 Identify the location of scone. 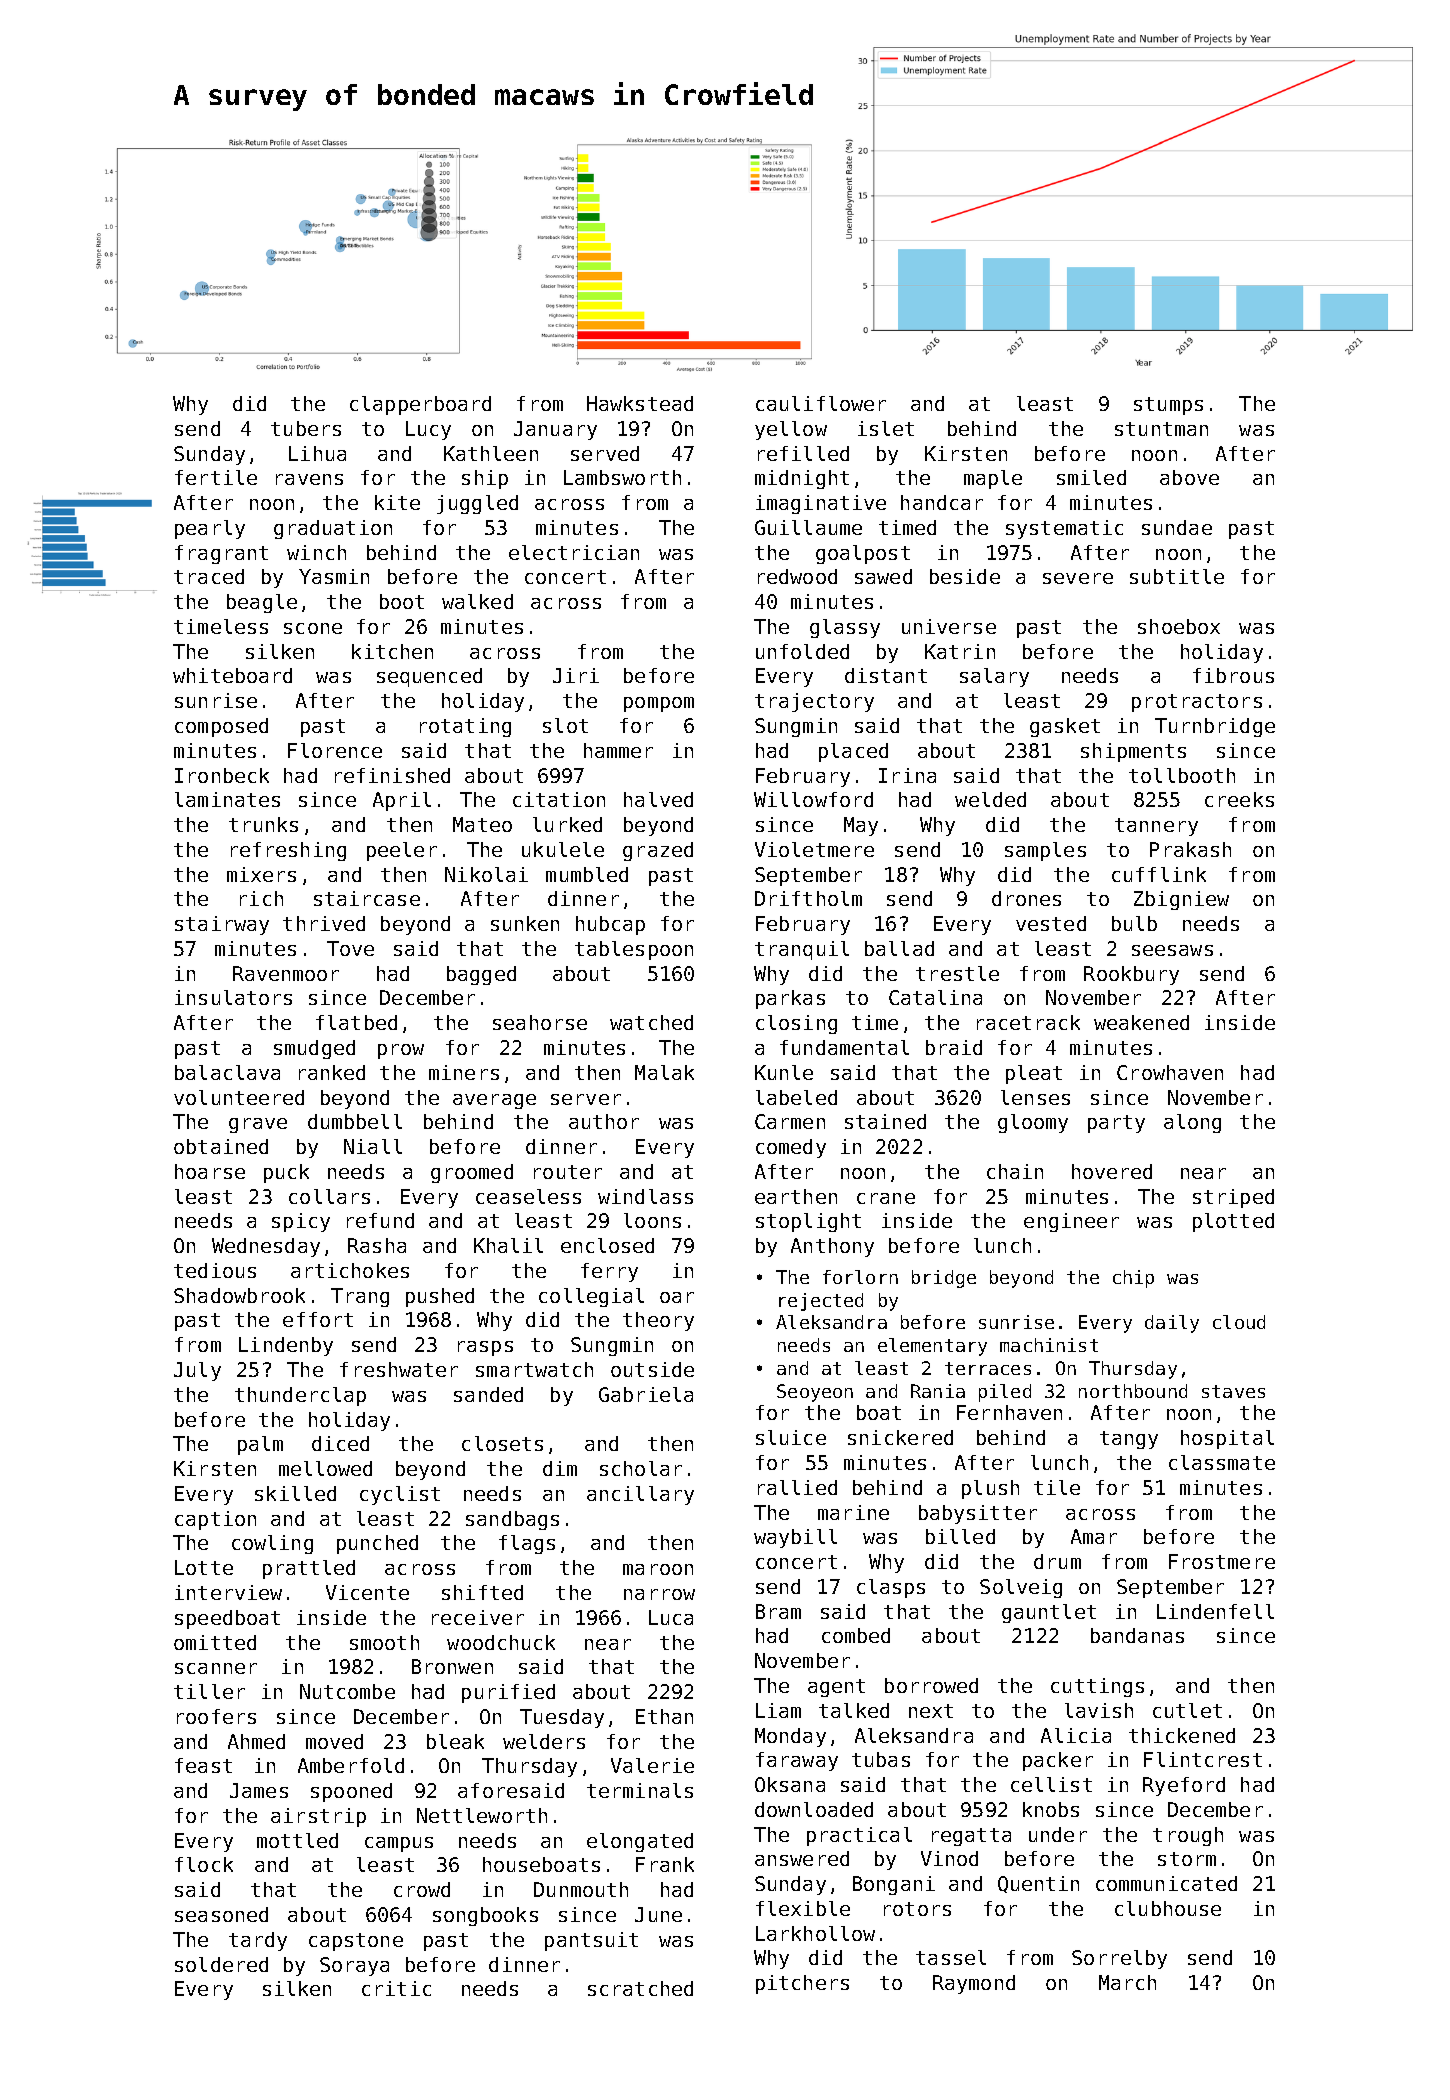
(313, 628).
